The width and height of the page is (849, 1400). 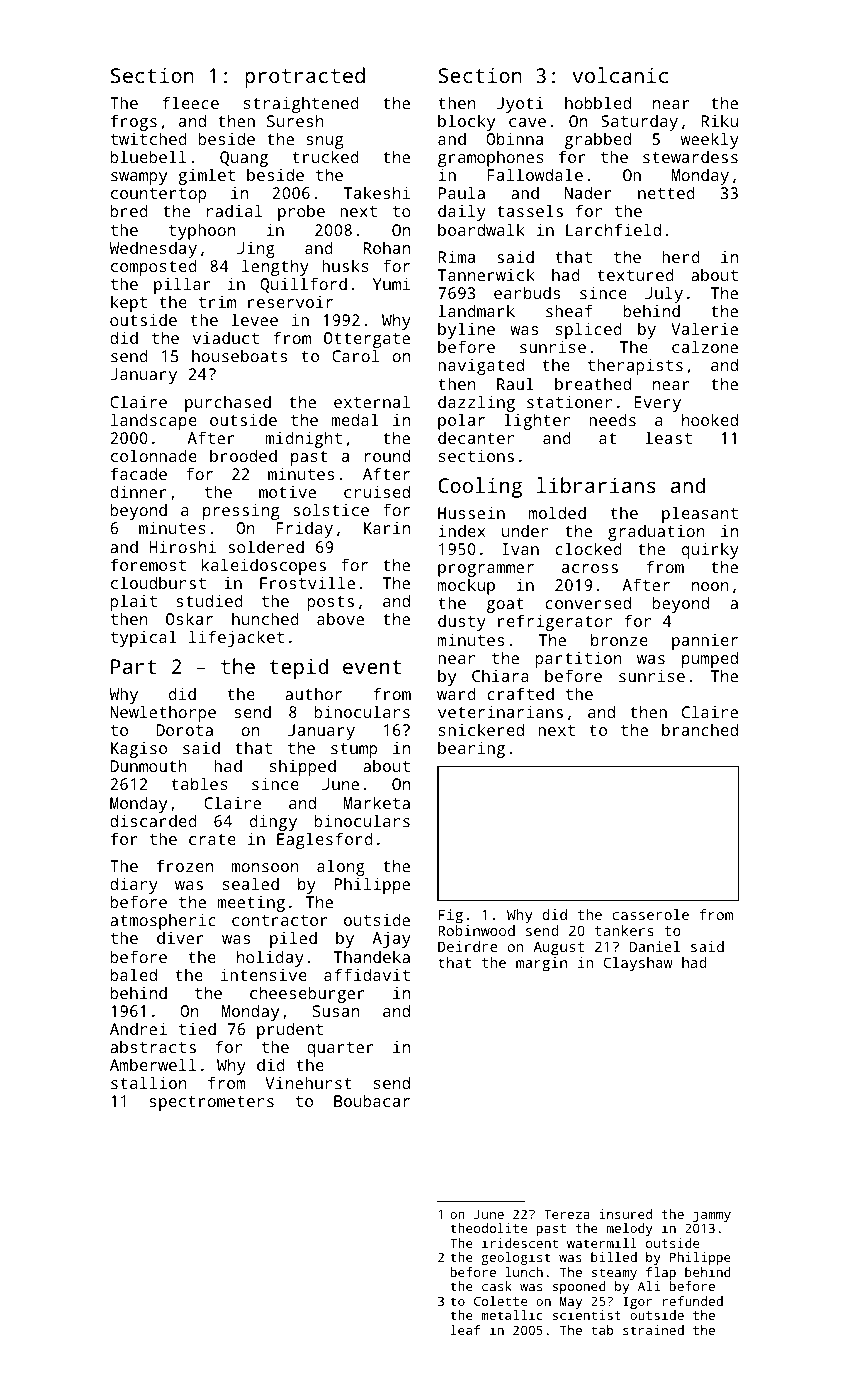 I want to click on polar, so click(x=461, y=421).
